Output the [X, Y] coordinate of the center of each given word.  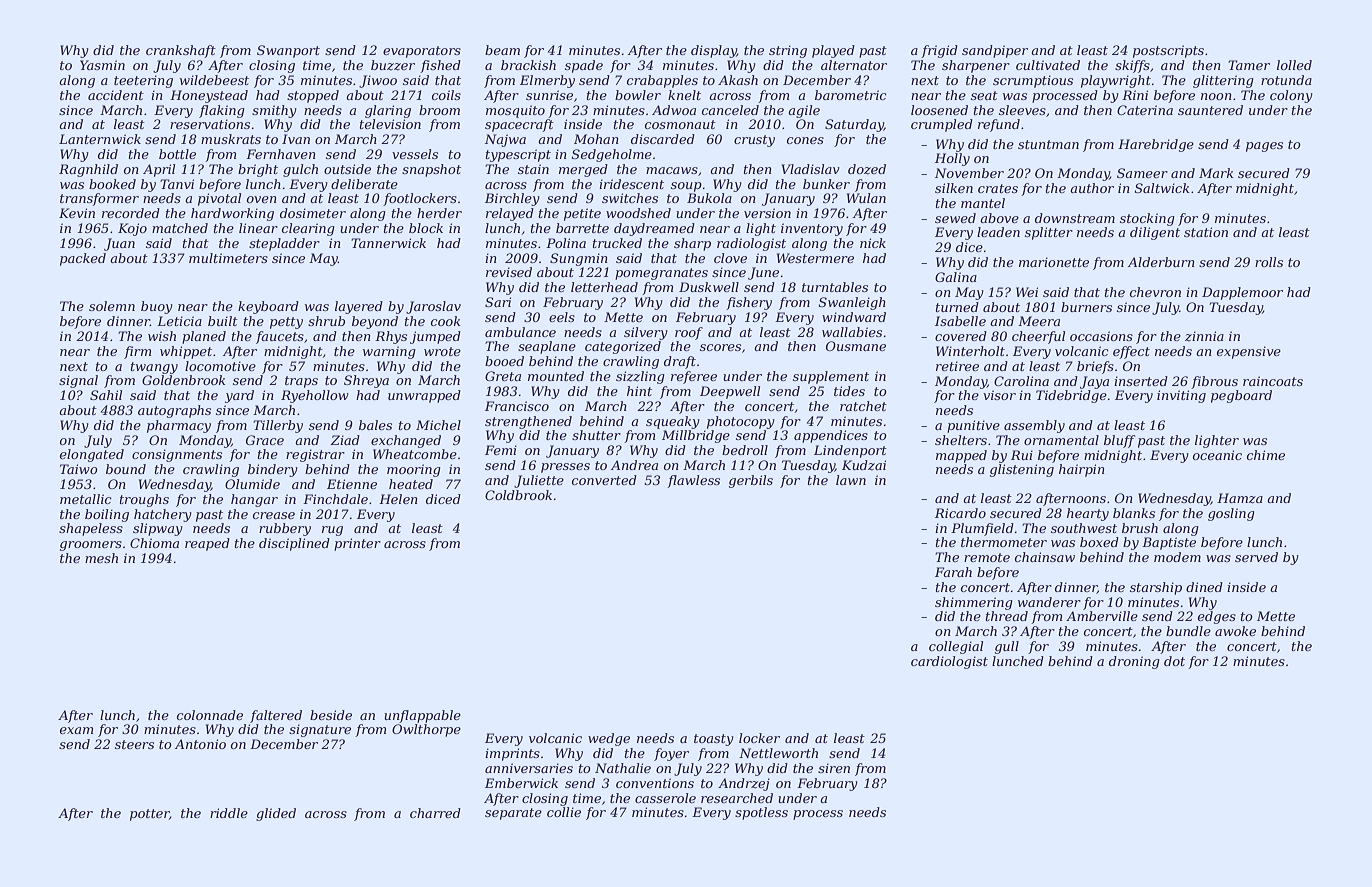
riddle [229, 813]
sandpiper [995, 51]
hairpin [1082, 470]
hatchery [163, 515]
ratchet [863, 406]
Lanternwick [100, 139]
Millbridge [696, 436]
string [788, 51]
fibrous [1214, 382]
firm [137, 352]
